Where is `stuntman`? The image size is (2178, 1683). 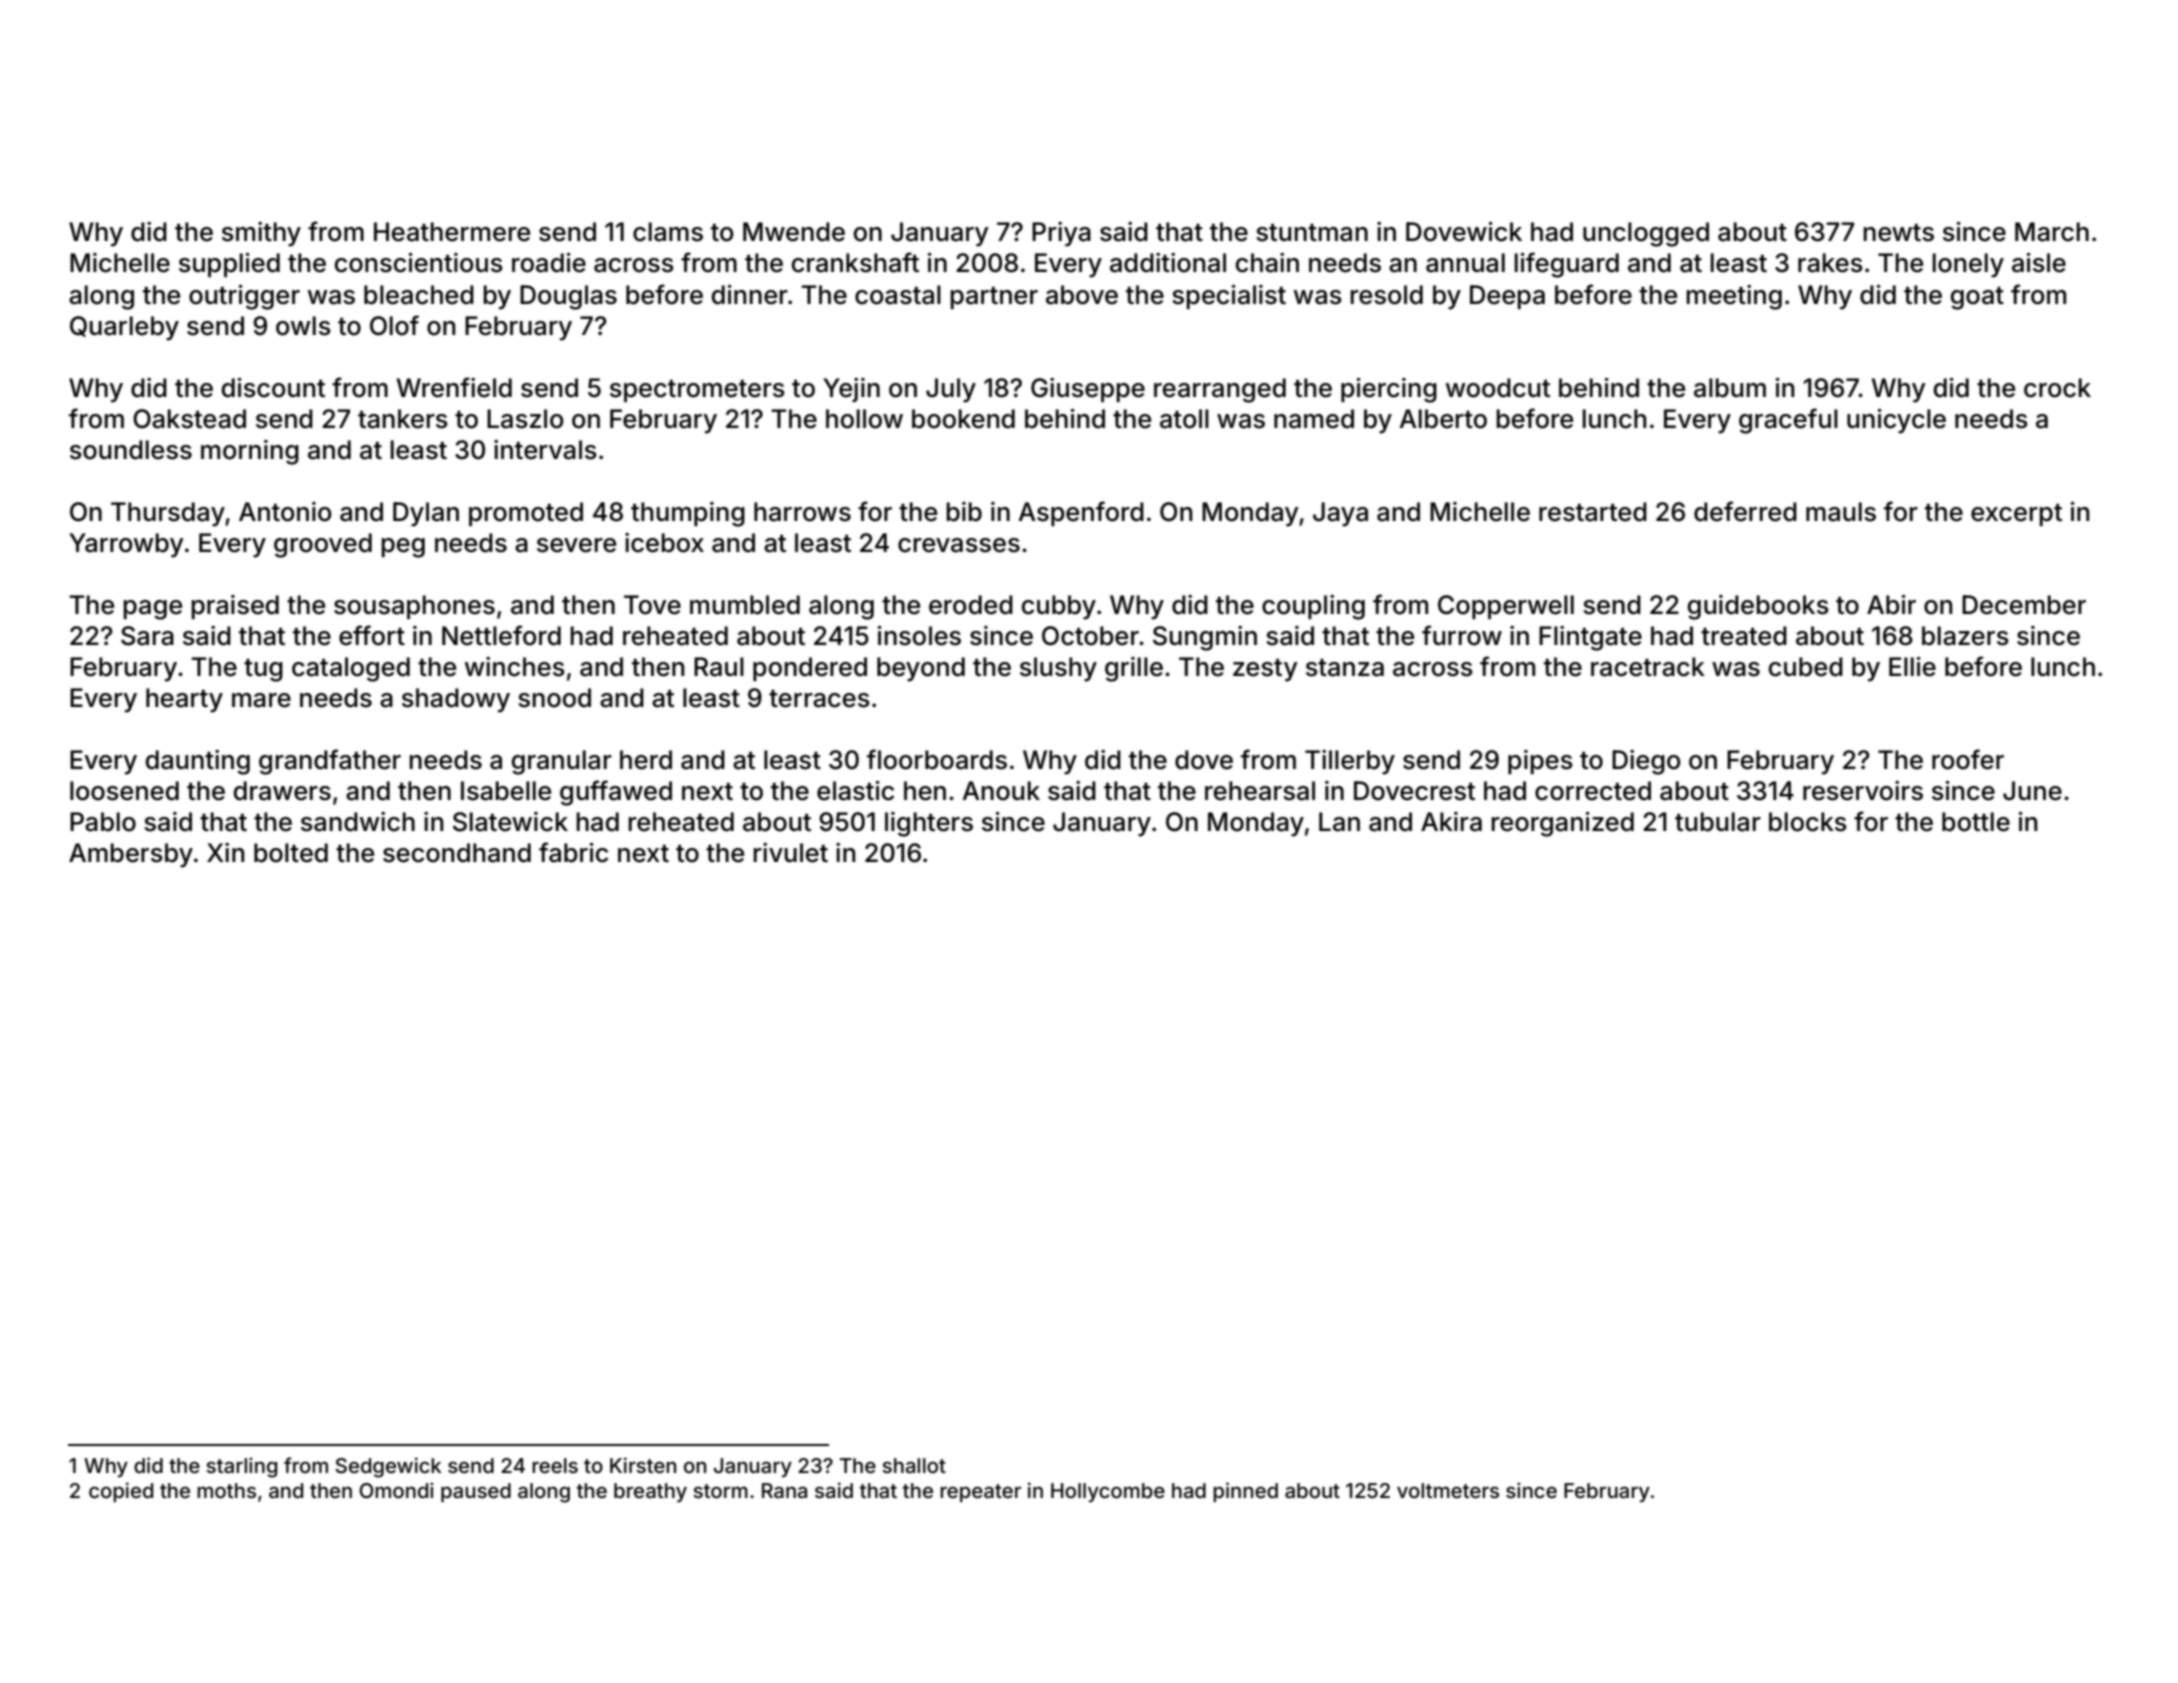
stuntman is located at coordinates (1312, 233).
